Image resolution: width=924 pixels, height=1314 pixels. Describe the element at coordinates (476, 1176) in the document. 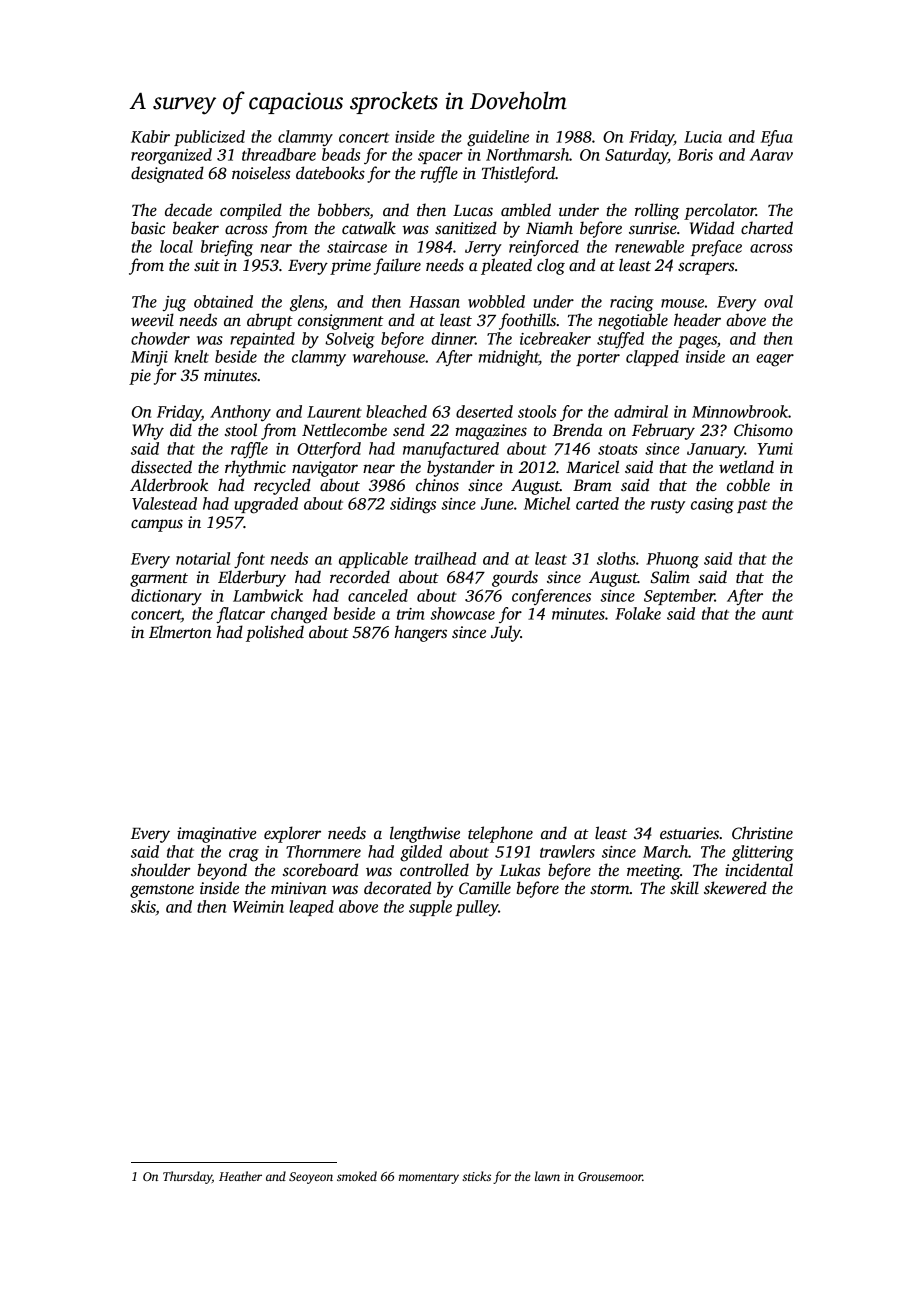

I see `sticks` at that location.
